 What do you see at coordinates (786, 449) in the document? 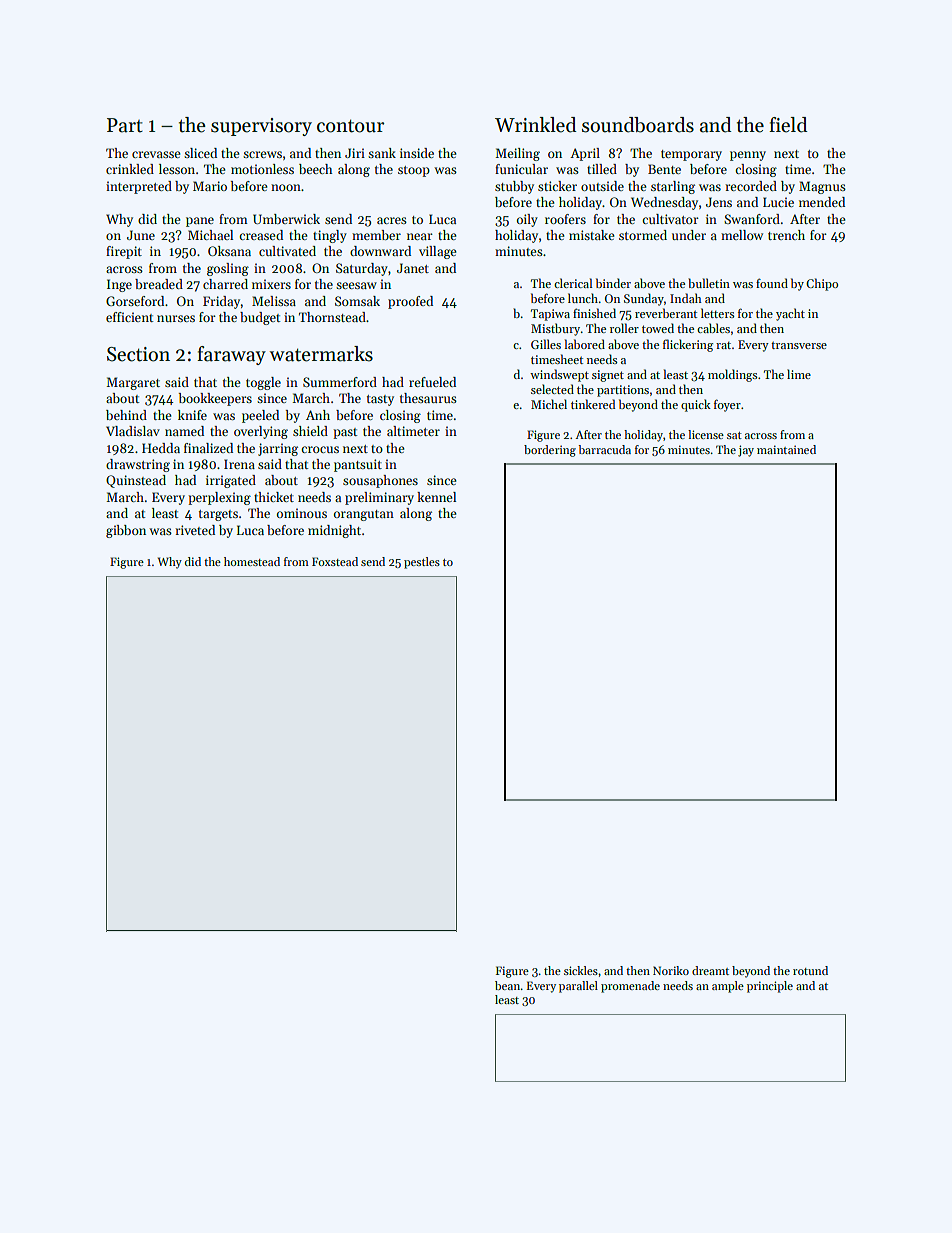
I see `maintained` at bounding box center [786, 449].
